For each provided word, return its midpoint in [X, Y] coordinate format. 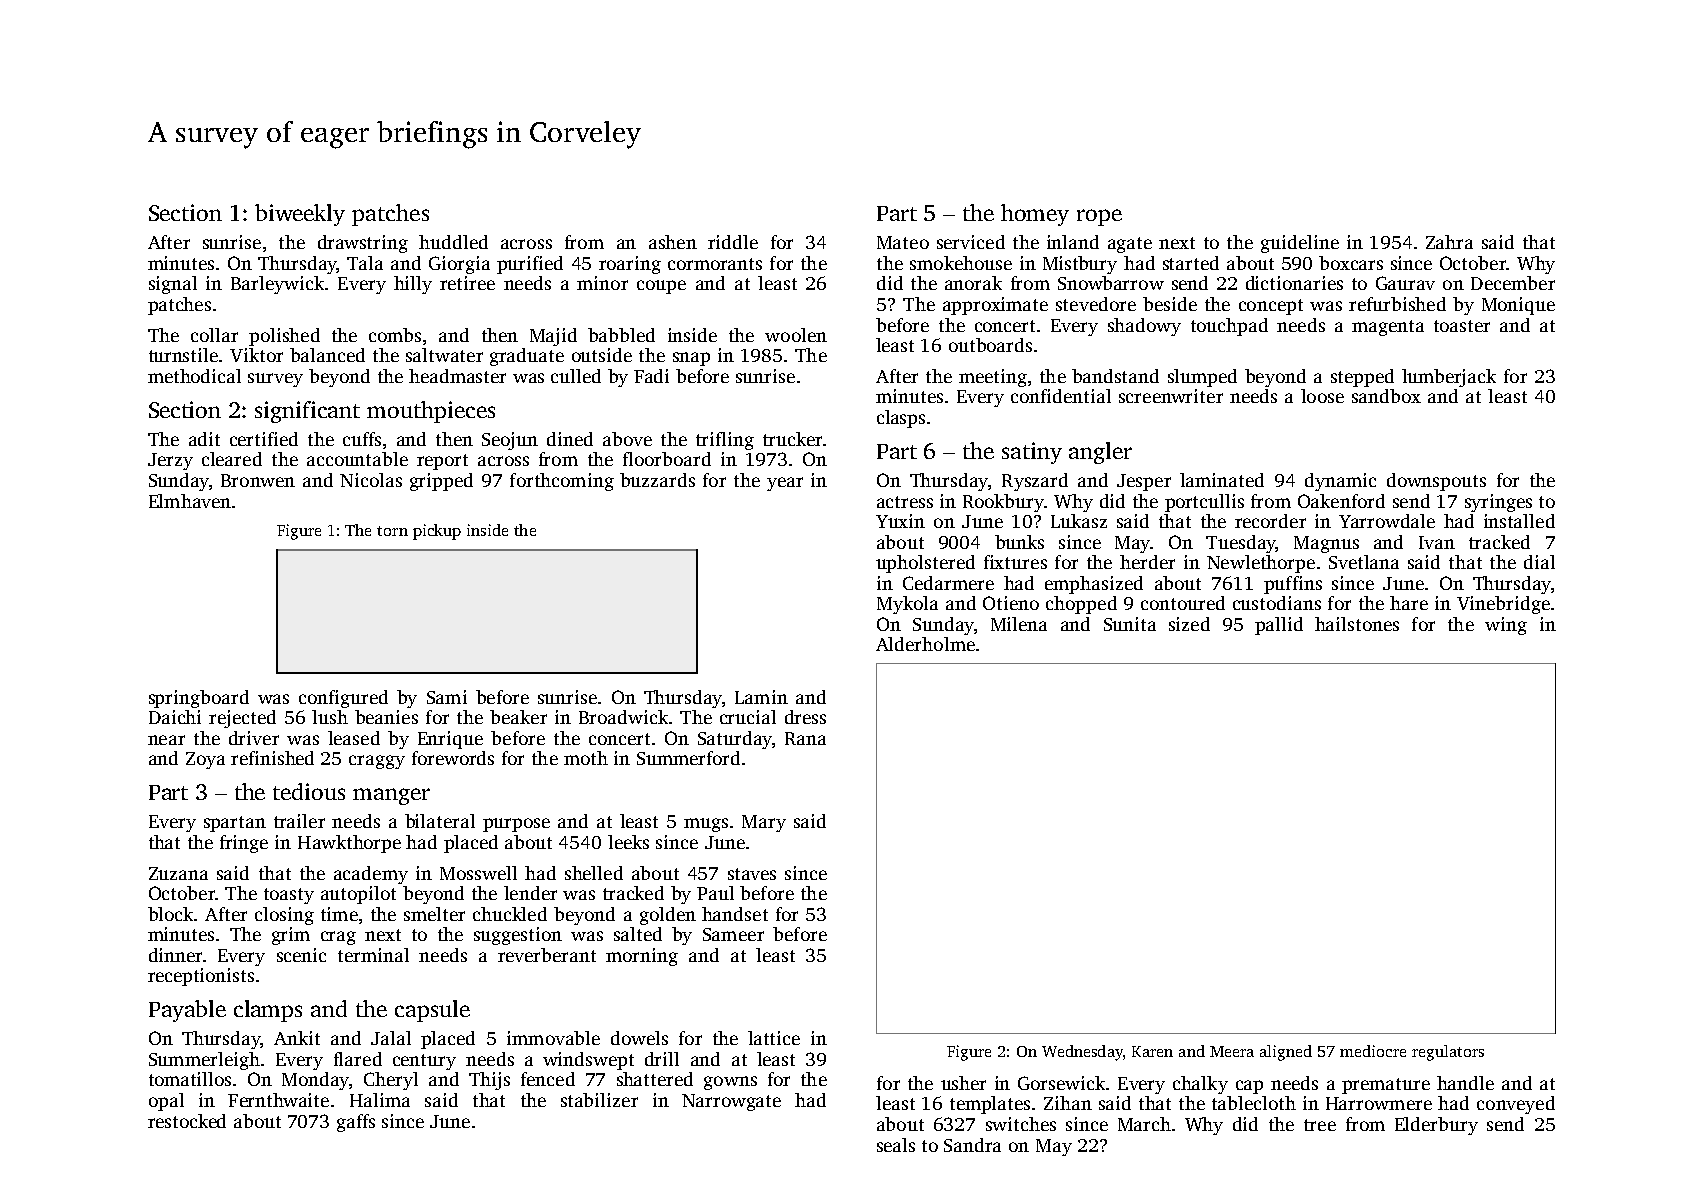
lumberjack [1449, 378]
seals [896, 1145]
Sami [447, 697]
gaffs [356, 1123]
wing [1506, 626]
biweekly [300, 215]
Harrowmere [1379, 1103]
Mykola [907, 605]
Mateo [903, 242]
